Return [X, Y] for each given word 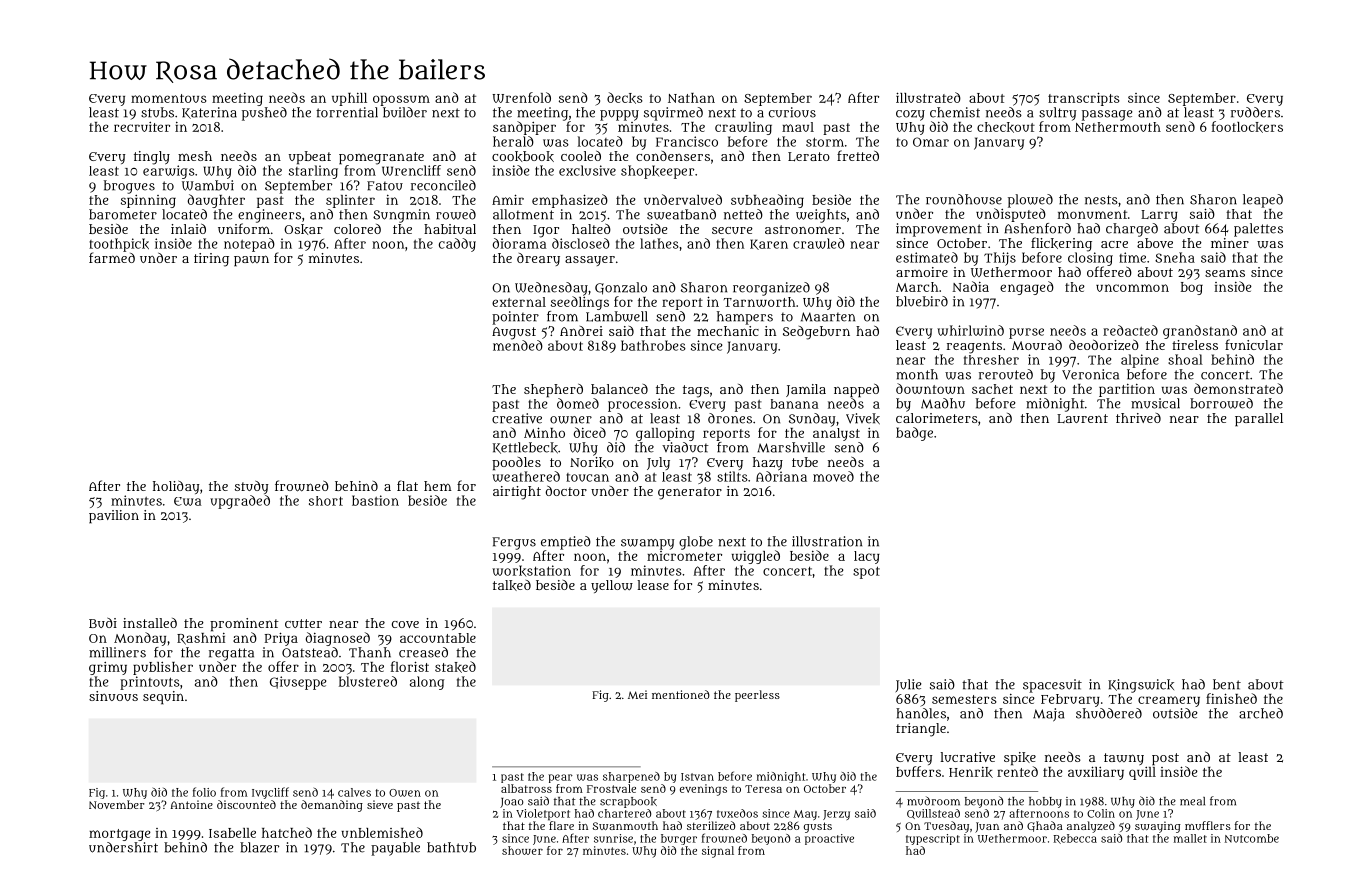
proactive [829, 839]
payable [395, 849]
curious [792, 112]
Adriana [781, 476]
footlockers [1247, 127]
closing [1090, 259]
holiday [176, 487]
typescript [933, 839]
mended [518, 345]
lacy [867, 557]
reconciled [443, 185]
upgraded [240, 502]
